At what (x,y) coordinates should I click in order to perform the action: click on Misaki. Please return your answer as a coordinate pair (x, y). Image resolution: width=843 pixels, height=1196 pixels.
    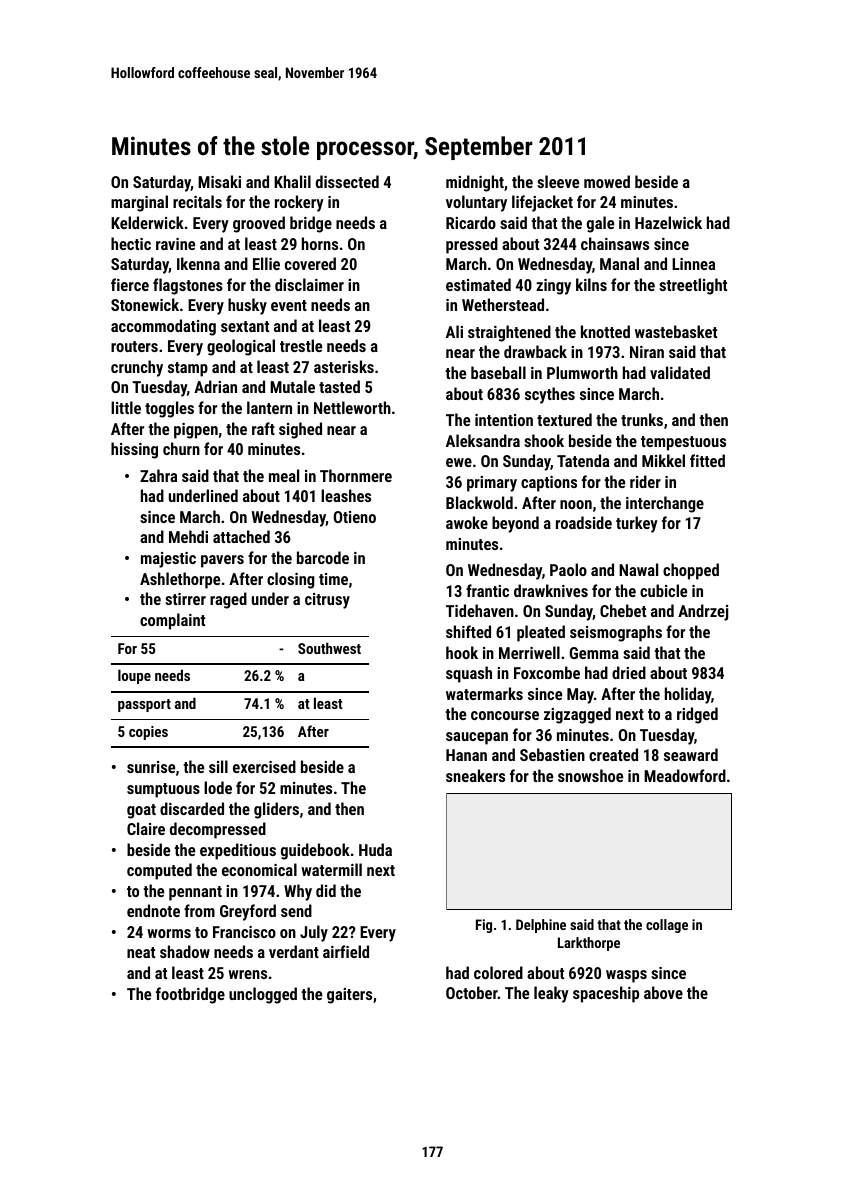
    Looking at the image, I should click on (219, 181).
